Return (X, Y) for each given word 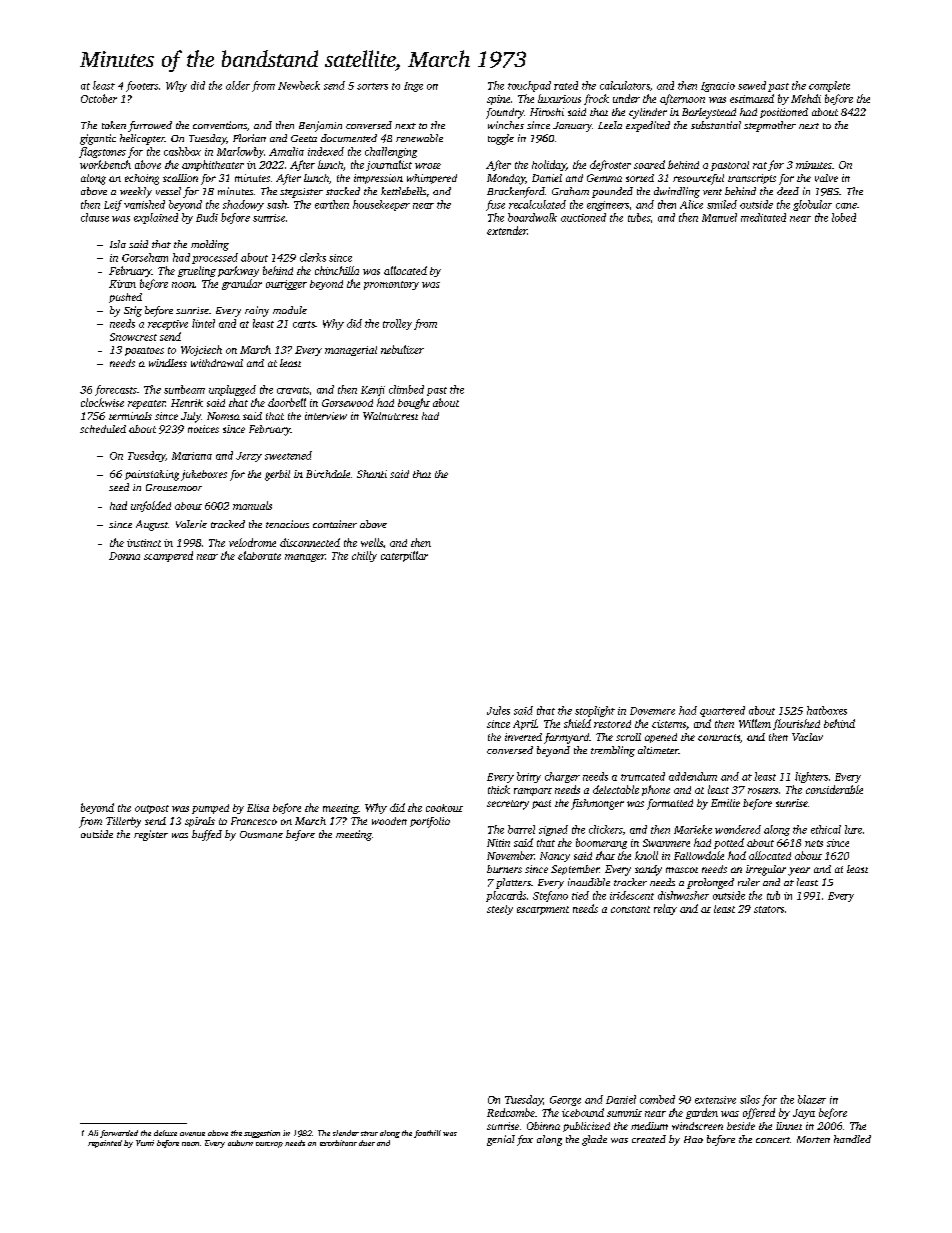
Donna (124, 556)
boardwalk (532, 217)
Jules (498, 710)
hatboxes (827, 710)
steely (500, 910)
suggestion (262, 1134)
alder (238, 85)
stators (769, 909)
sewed (752, 85)
